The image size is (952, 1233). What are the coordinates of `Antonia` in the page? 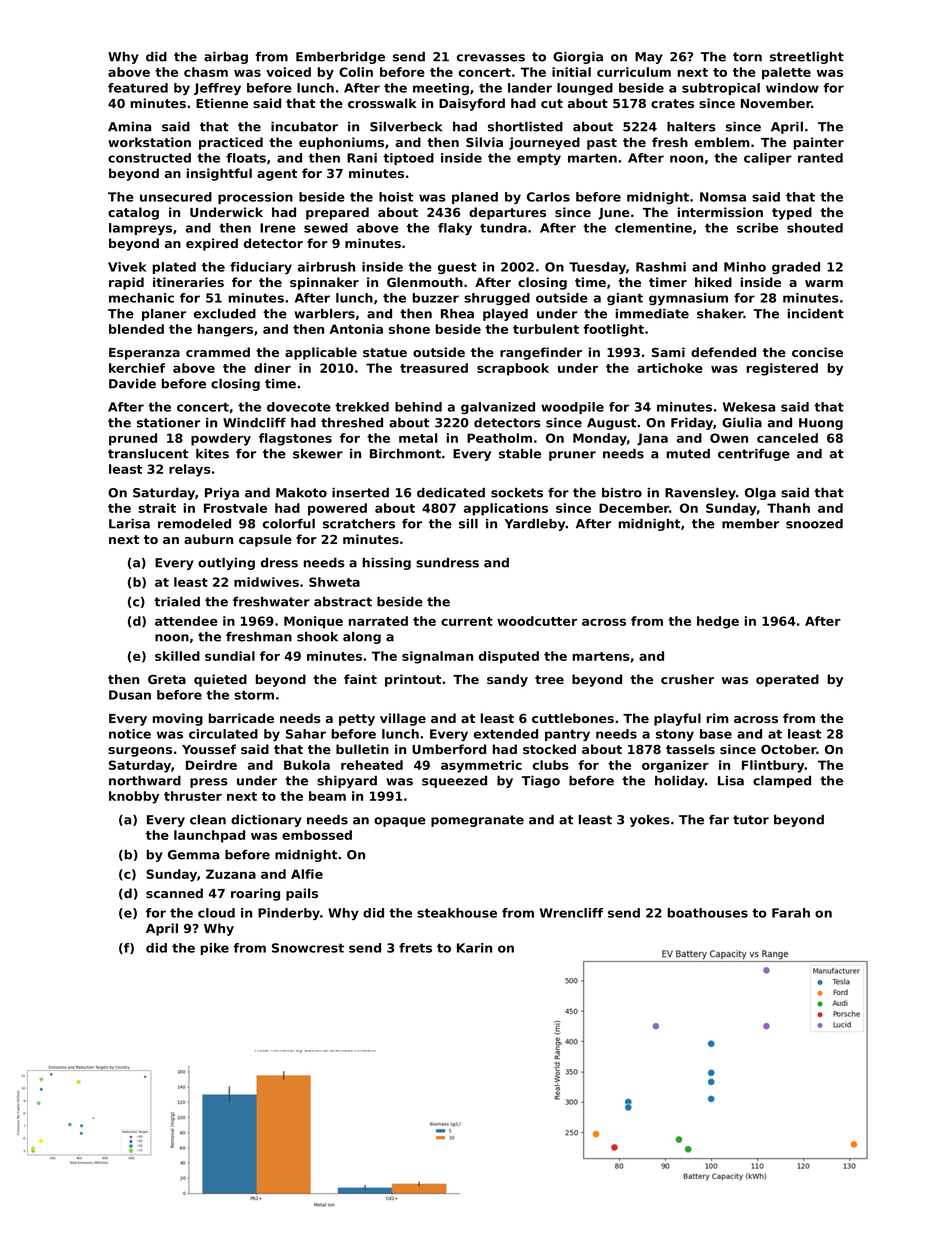 It's located at (356, 329).
